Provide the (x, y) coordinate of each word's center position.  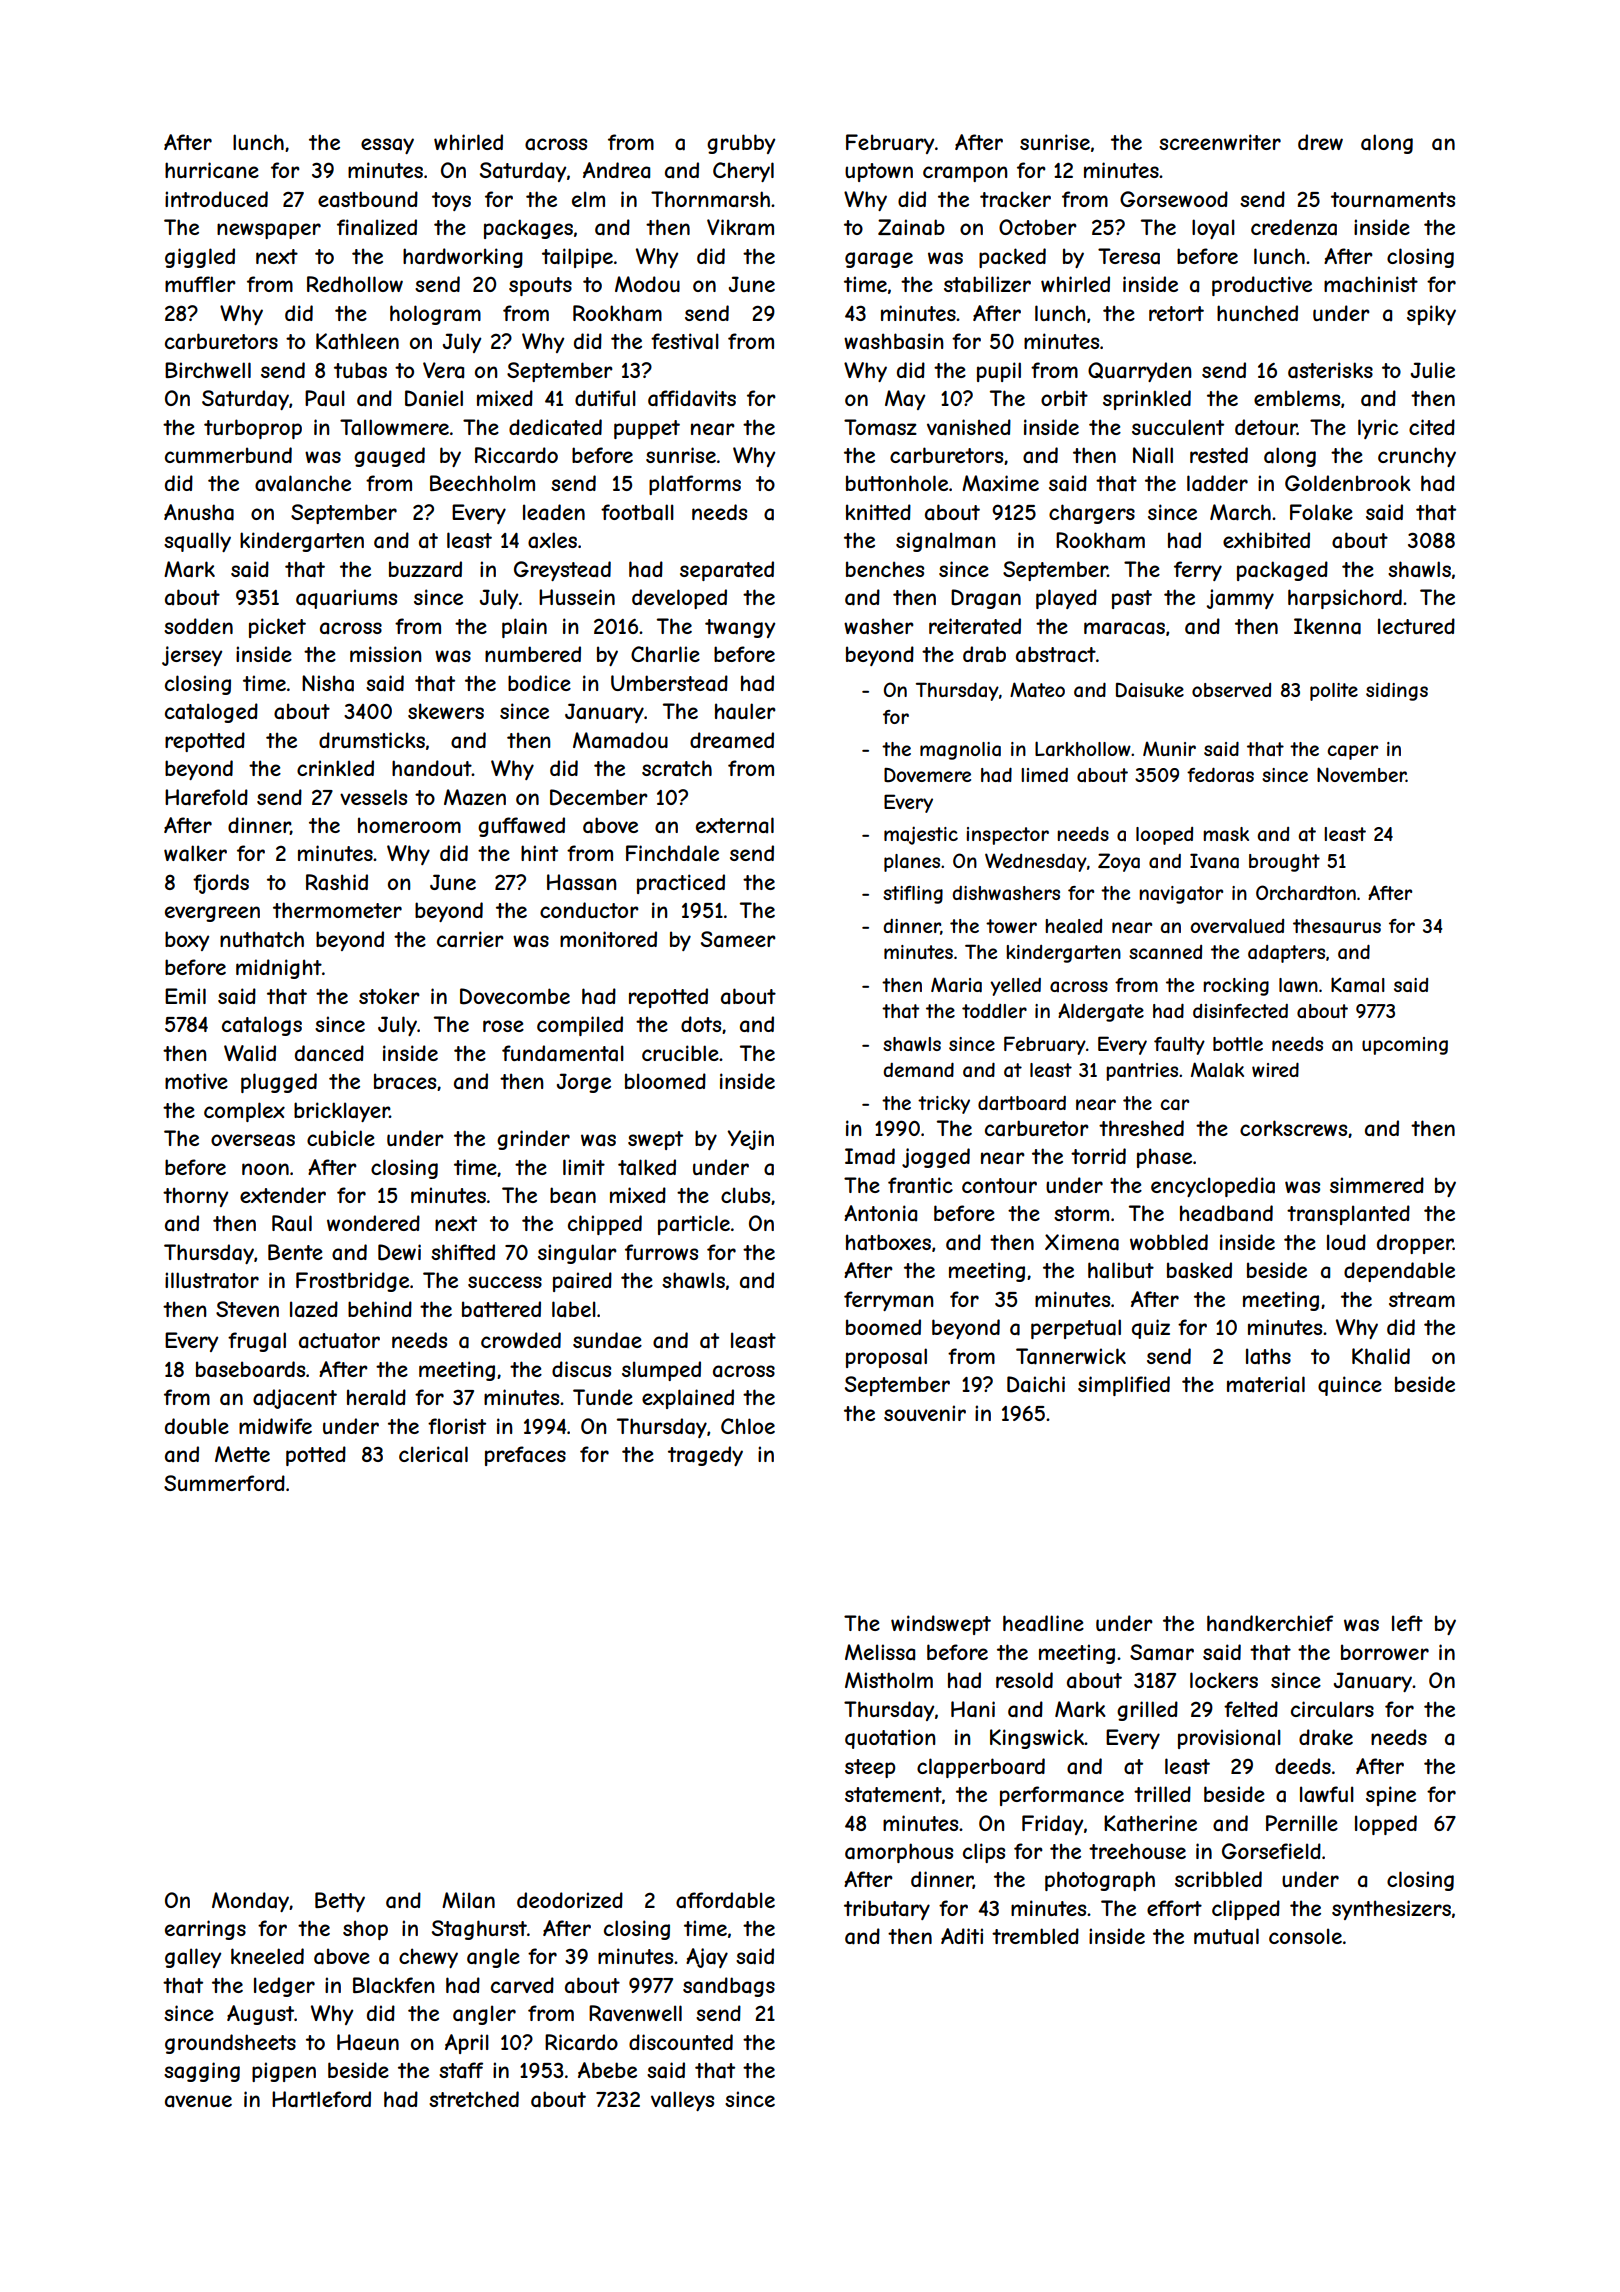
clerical (433, 1454)
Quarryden (1140, 372)
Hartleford (321, 2099)
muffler (200, 284)
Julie (1433, 370)
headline (1043, 1623)
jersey (192, 656)
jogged (936, 1158)
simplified (1124, 1386)
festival (685, 341)
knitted (878, 512)
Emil (185, 996)
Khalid (1381, 1356)
